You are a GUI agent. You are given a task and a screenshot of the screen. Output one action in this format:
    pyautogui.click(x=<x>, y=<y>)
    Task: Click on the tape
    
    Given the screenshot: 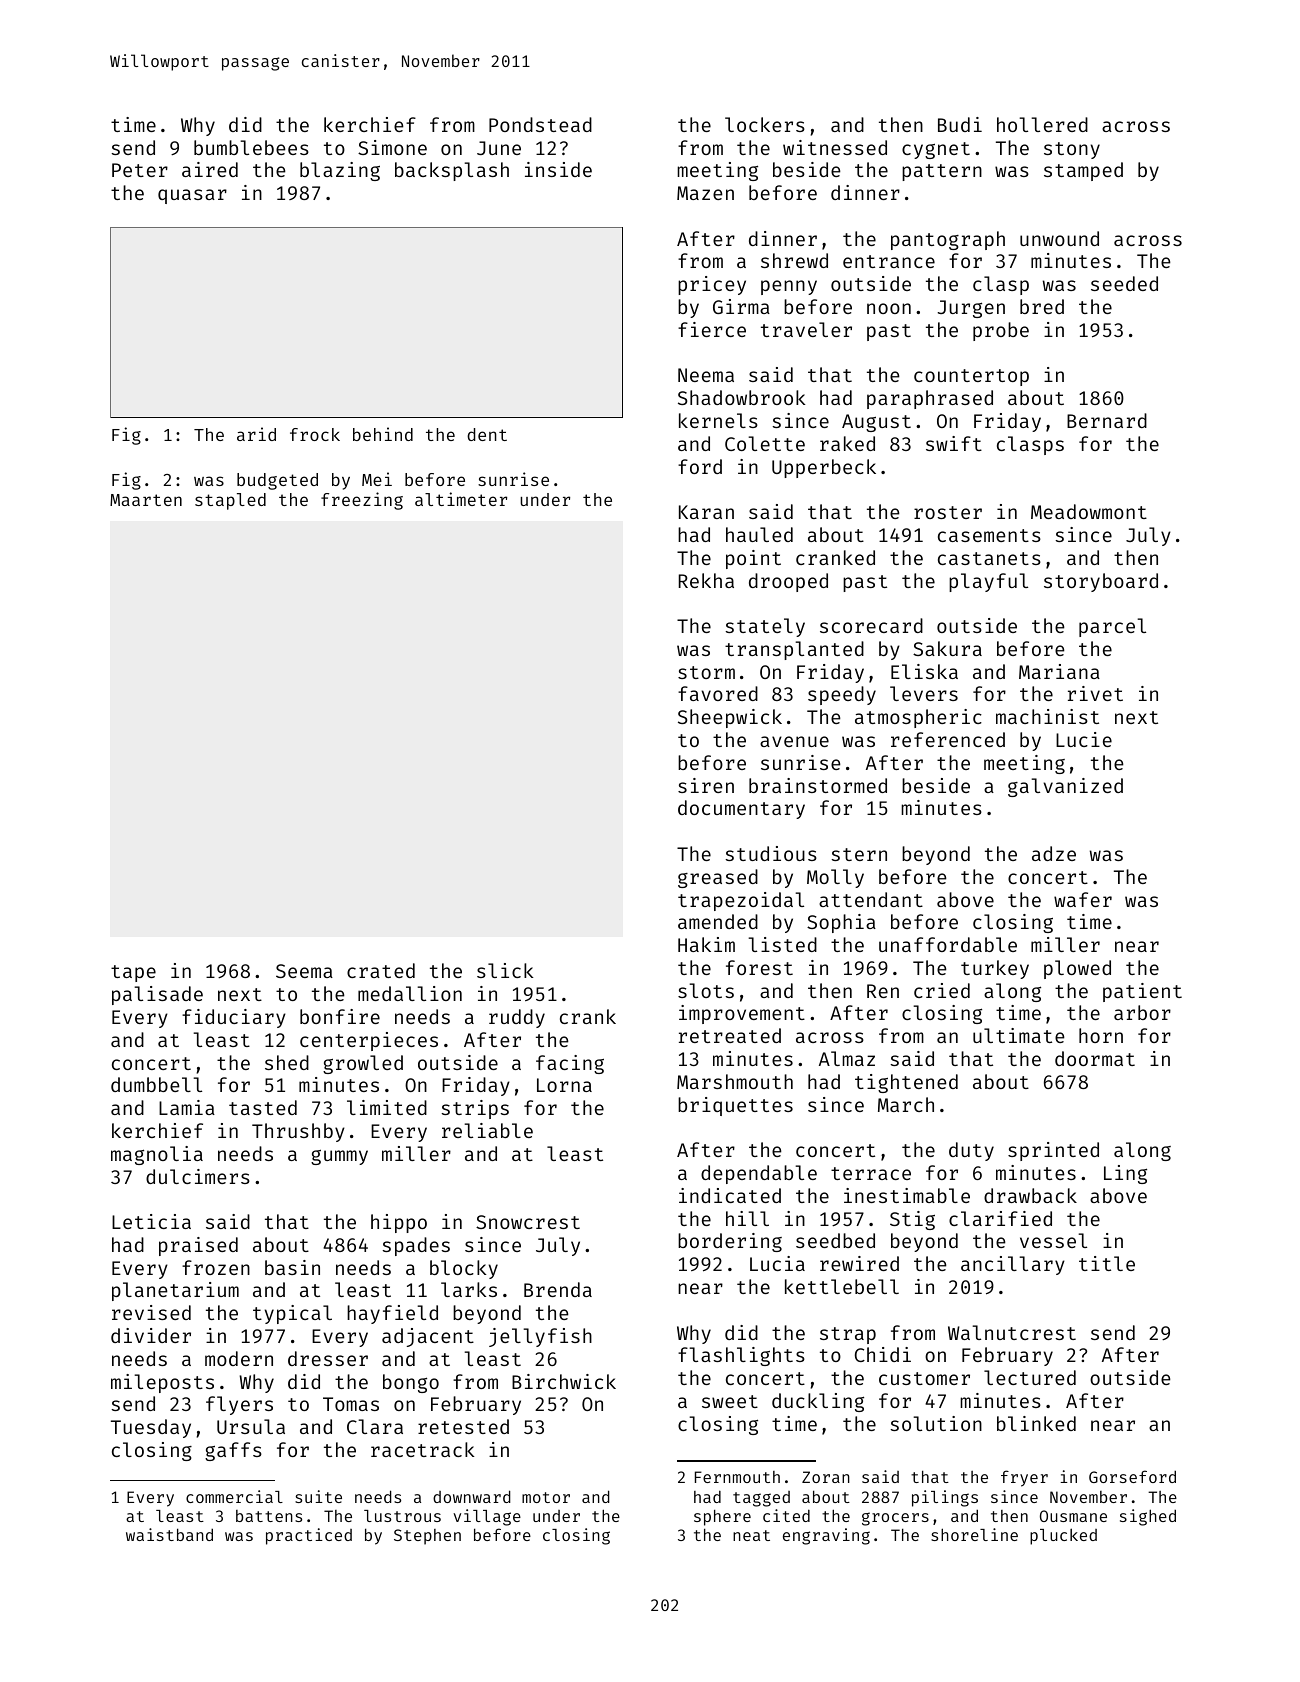 What is the action you would take?
    pyautogui.click(x=133, y=973)
